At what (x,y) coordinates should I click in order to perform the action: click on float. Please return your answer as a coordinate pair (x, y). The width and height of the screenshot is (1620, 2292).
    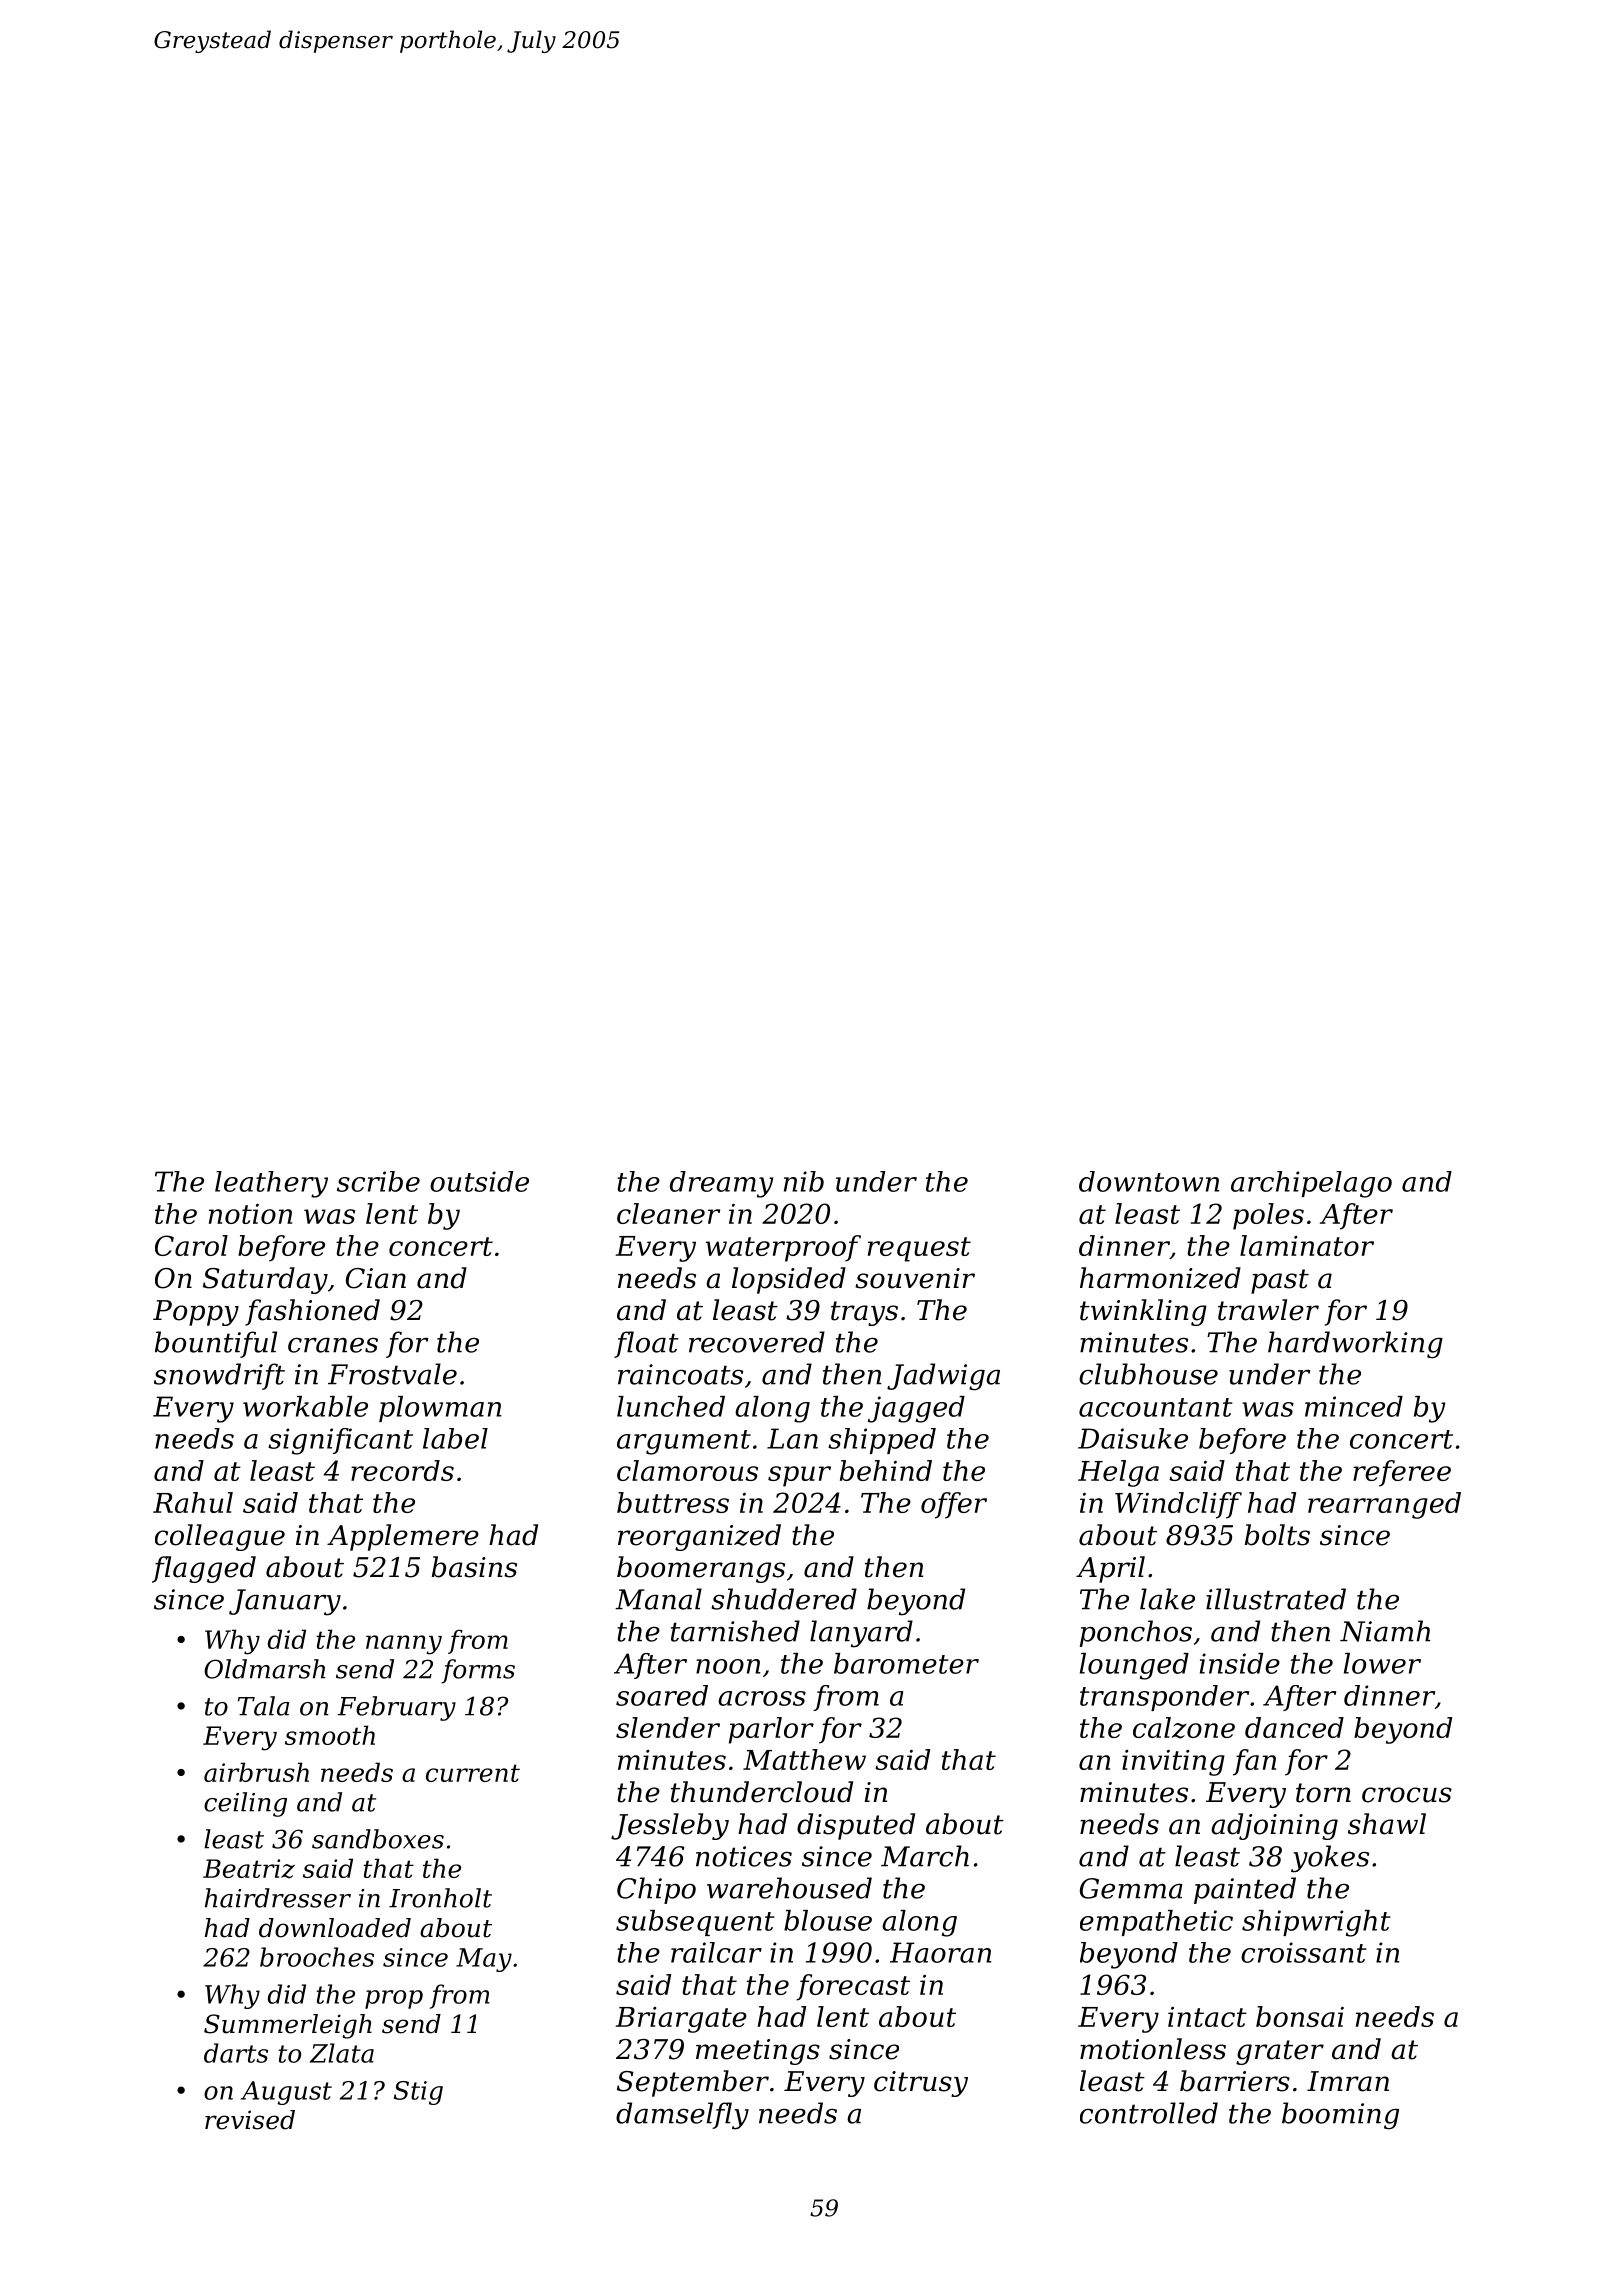
    Looking at the image, I should click on (646, 1344).
